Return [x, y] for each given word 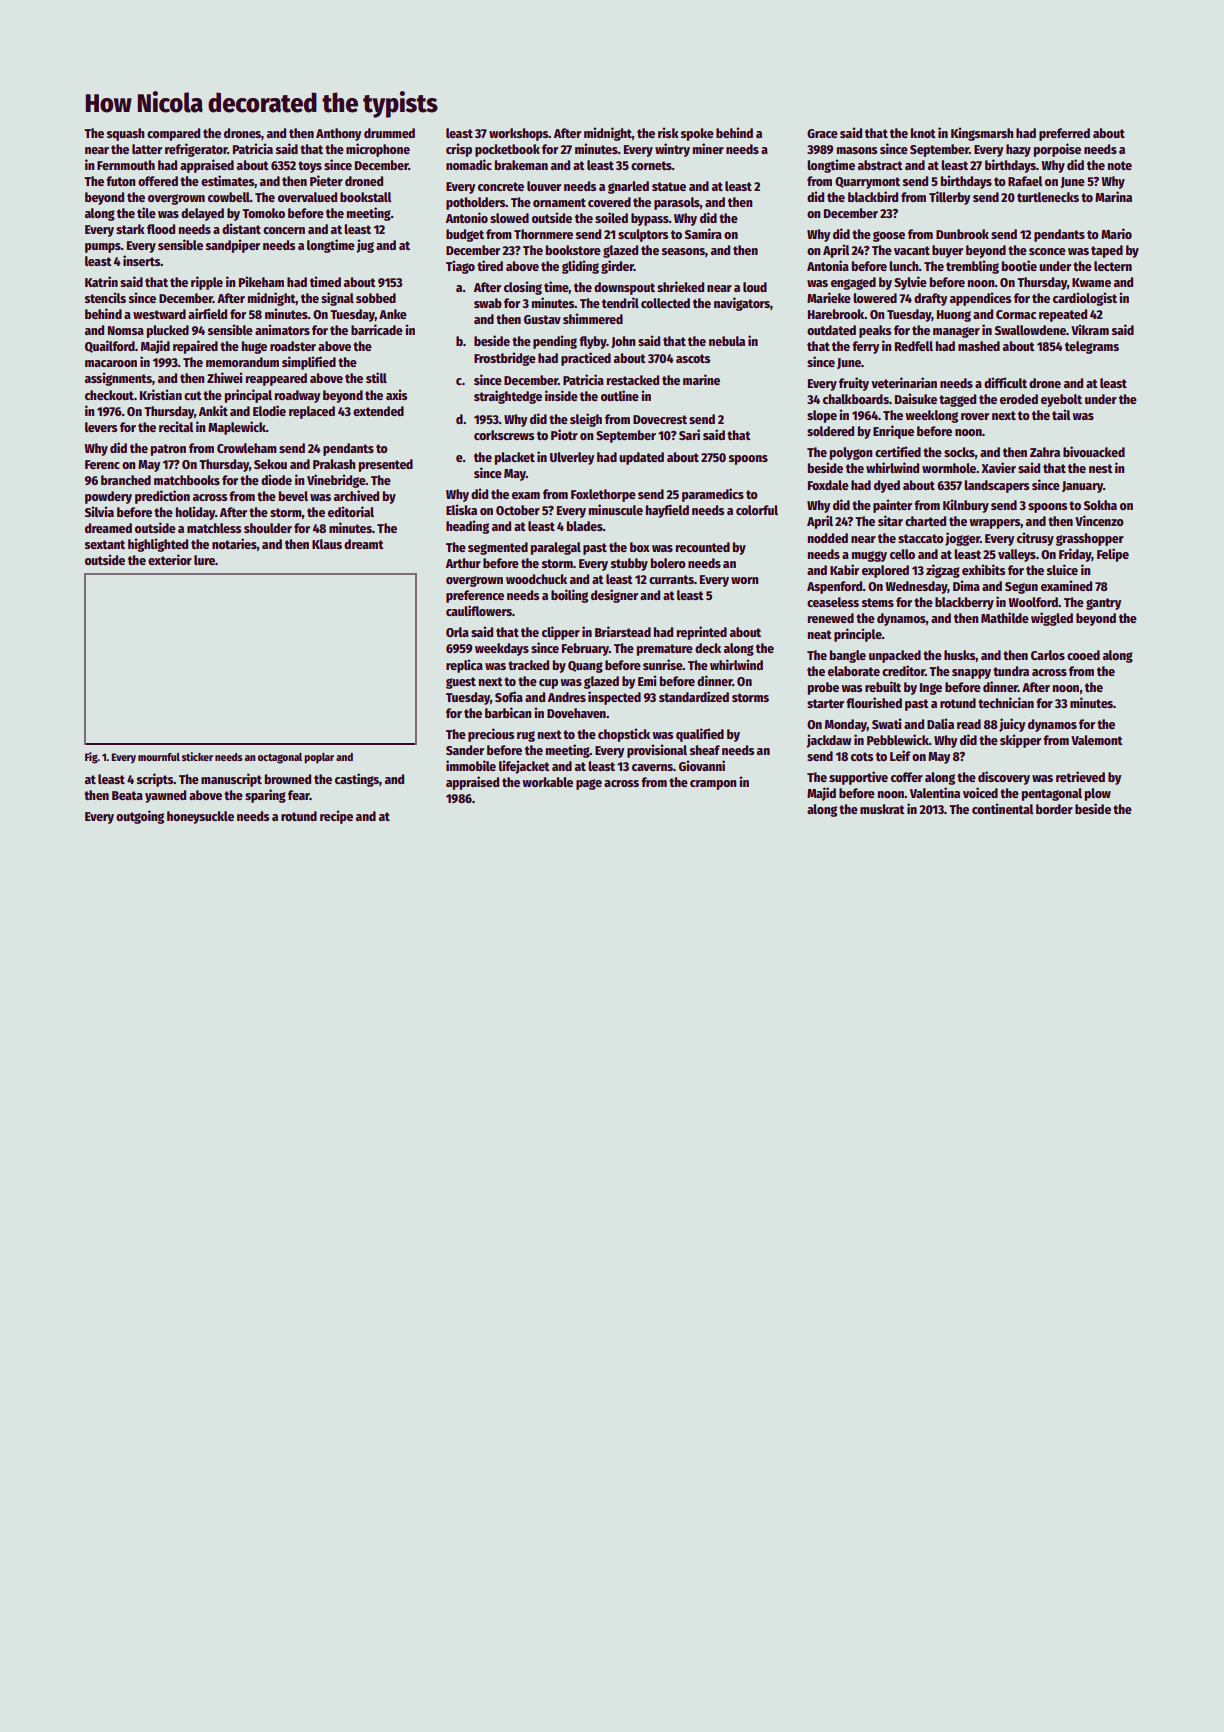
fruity [854, 384]
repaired [195, 347]
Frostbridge [505, 359]
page [589, 784]
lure [204, 560]
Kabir [844, 569]
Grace [822, 133]
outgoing [140, 817]
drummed [389, 133]
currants [671, 579]
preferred [1064, 134]
